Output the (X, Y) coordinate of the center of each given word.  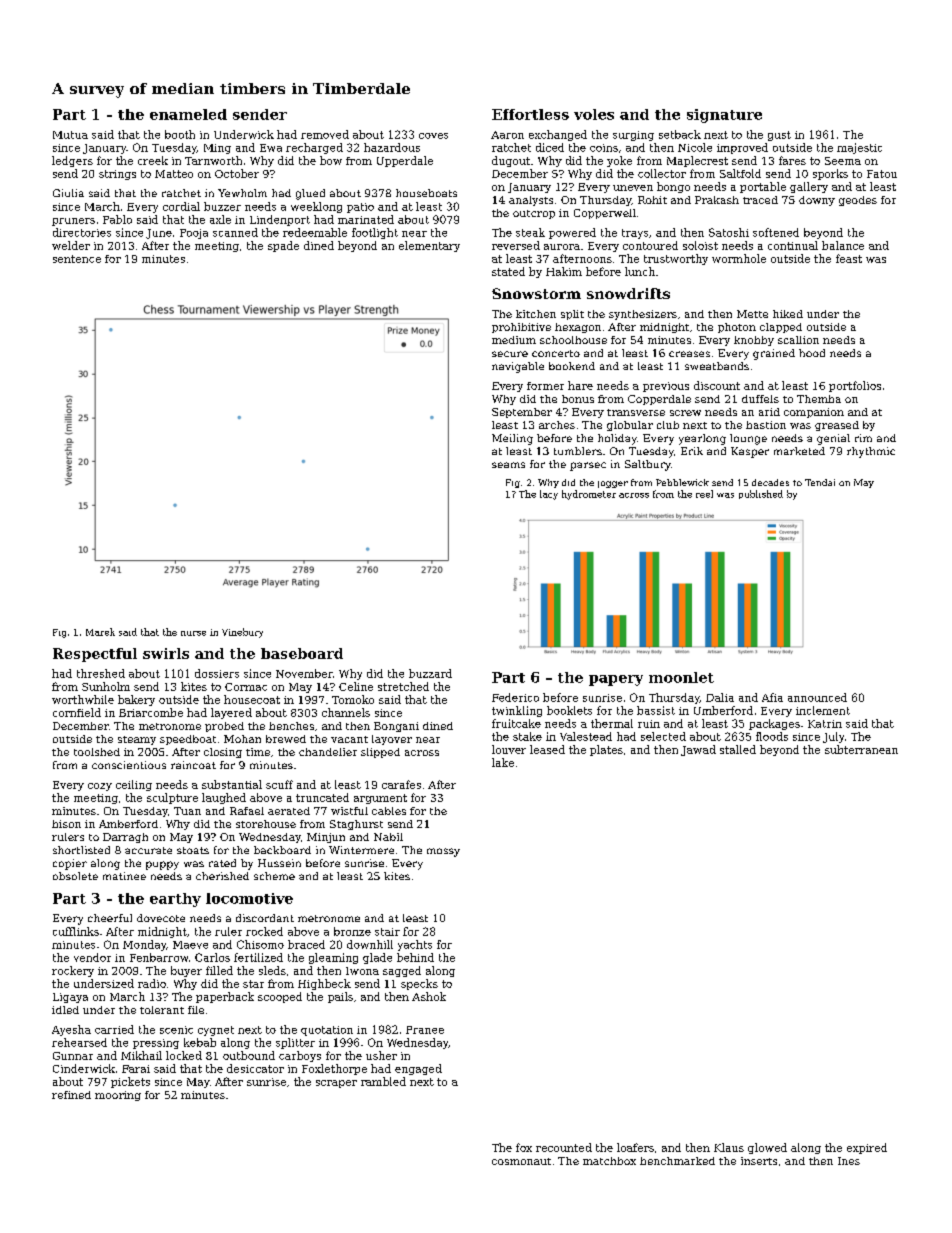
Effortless (530, 114)
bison (66, 824)
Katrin (825, 724)
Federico (515, 697)
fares (792, 160)
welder (71, 245)
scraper (336, 1084)
